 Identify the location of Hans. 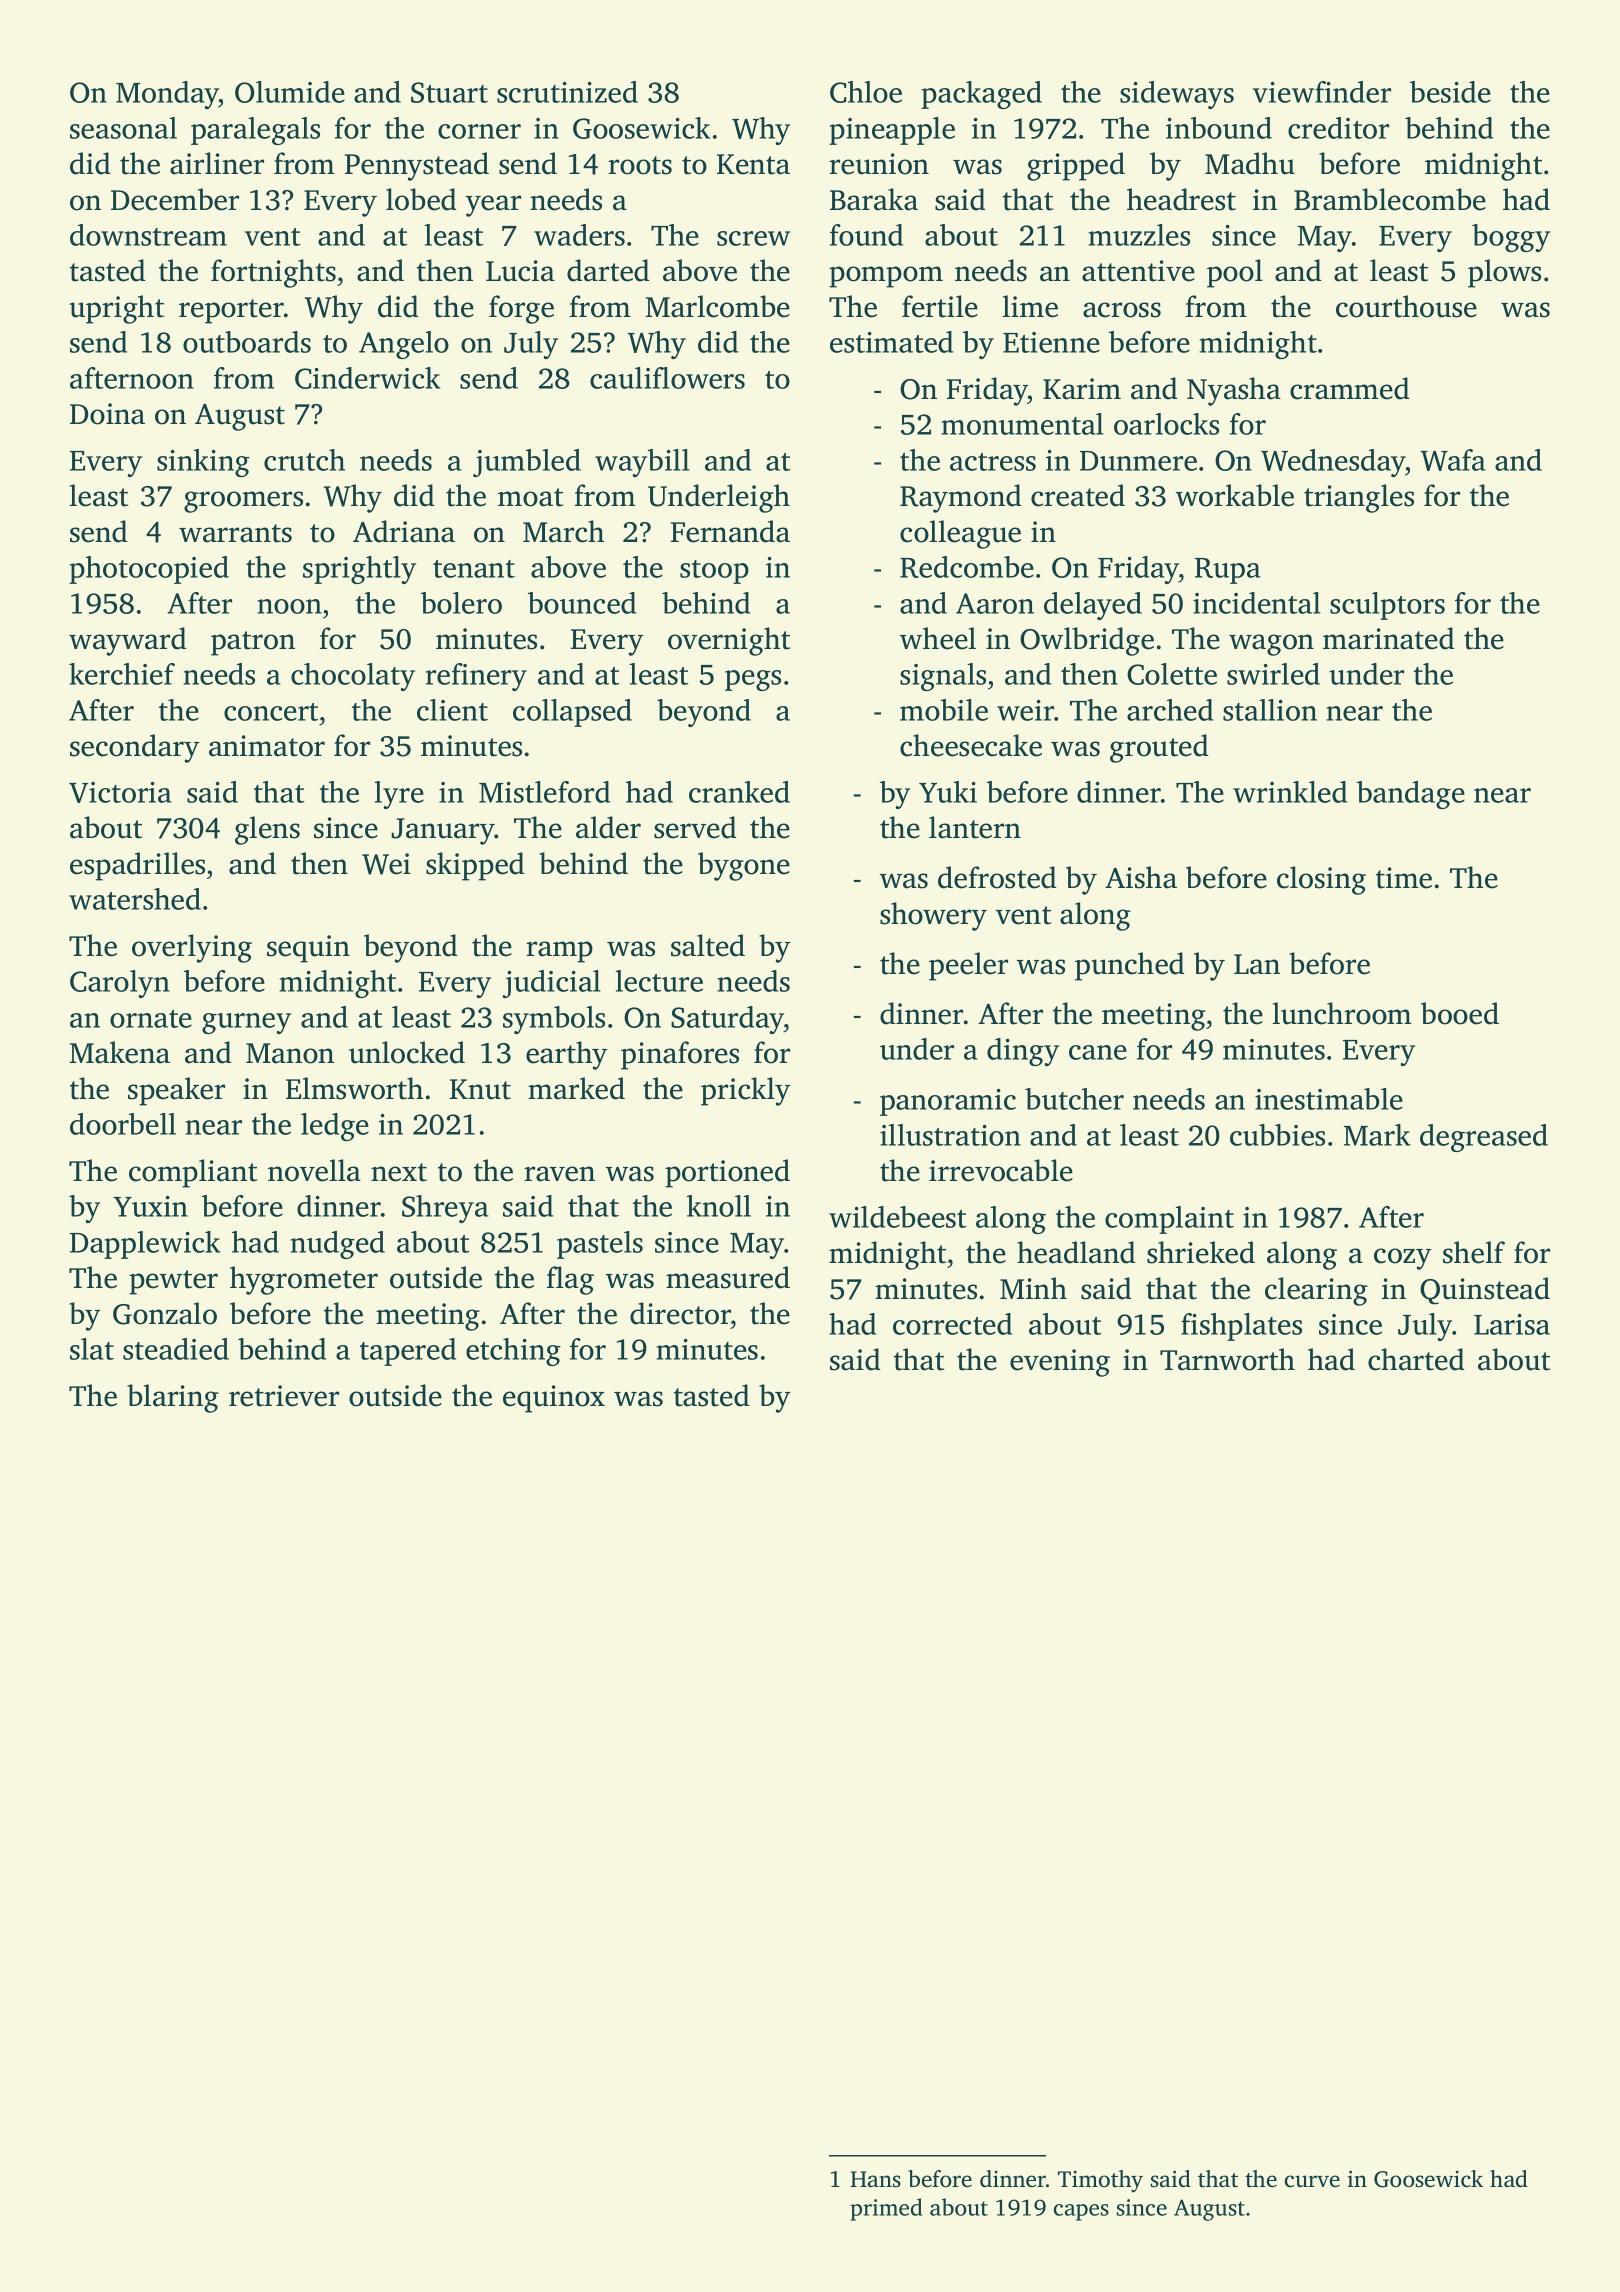
(875, 2179).
